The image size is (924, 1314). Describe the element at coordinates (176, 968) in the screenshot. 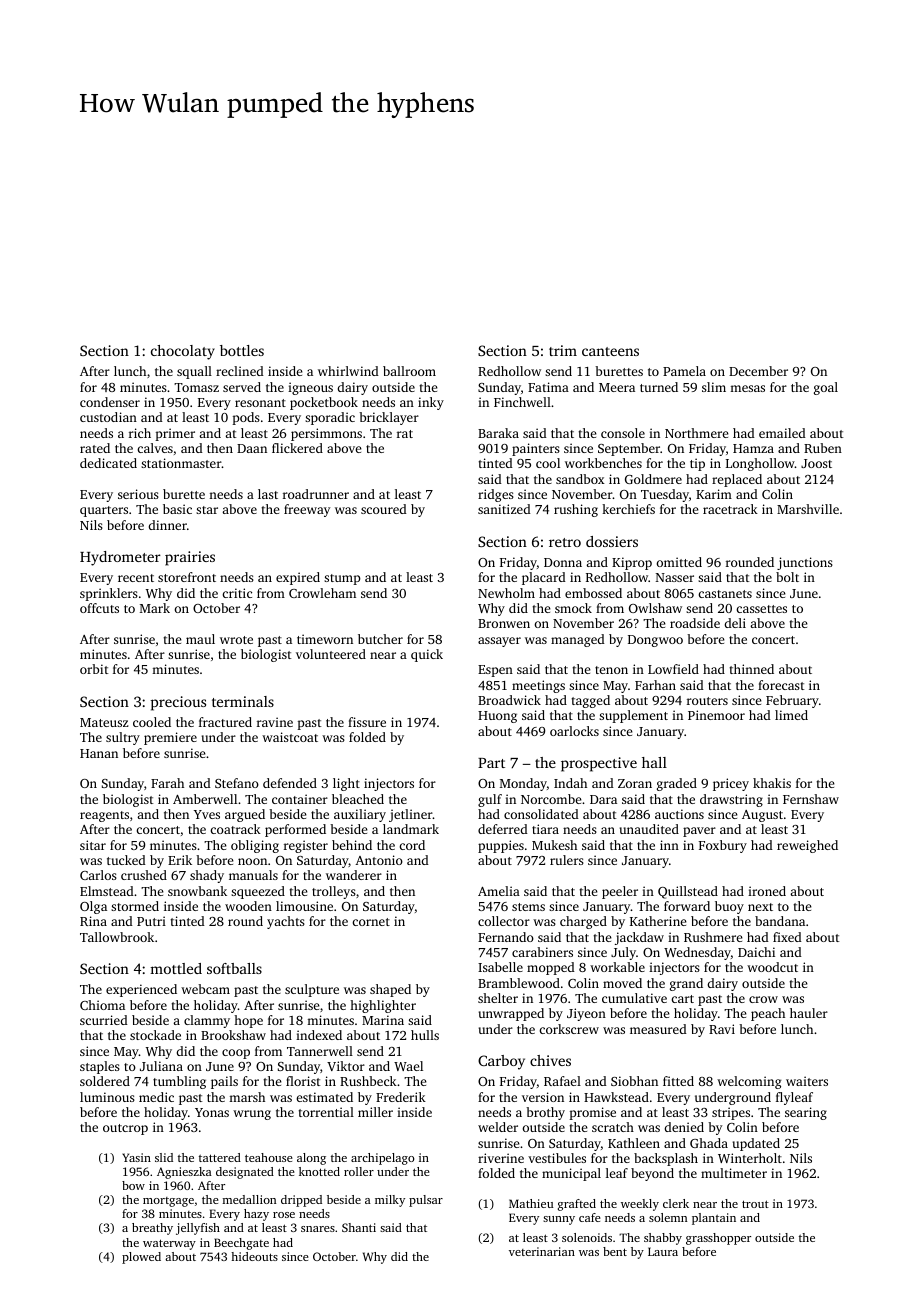

I see `mottled` at that location.
